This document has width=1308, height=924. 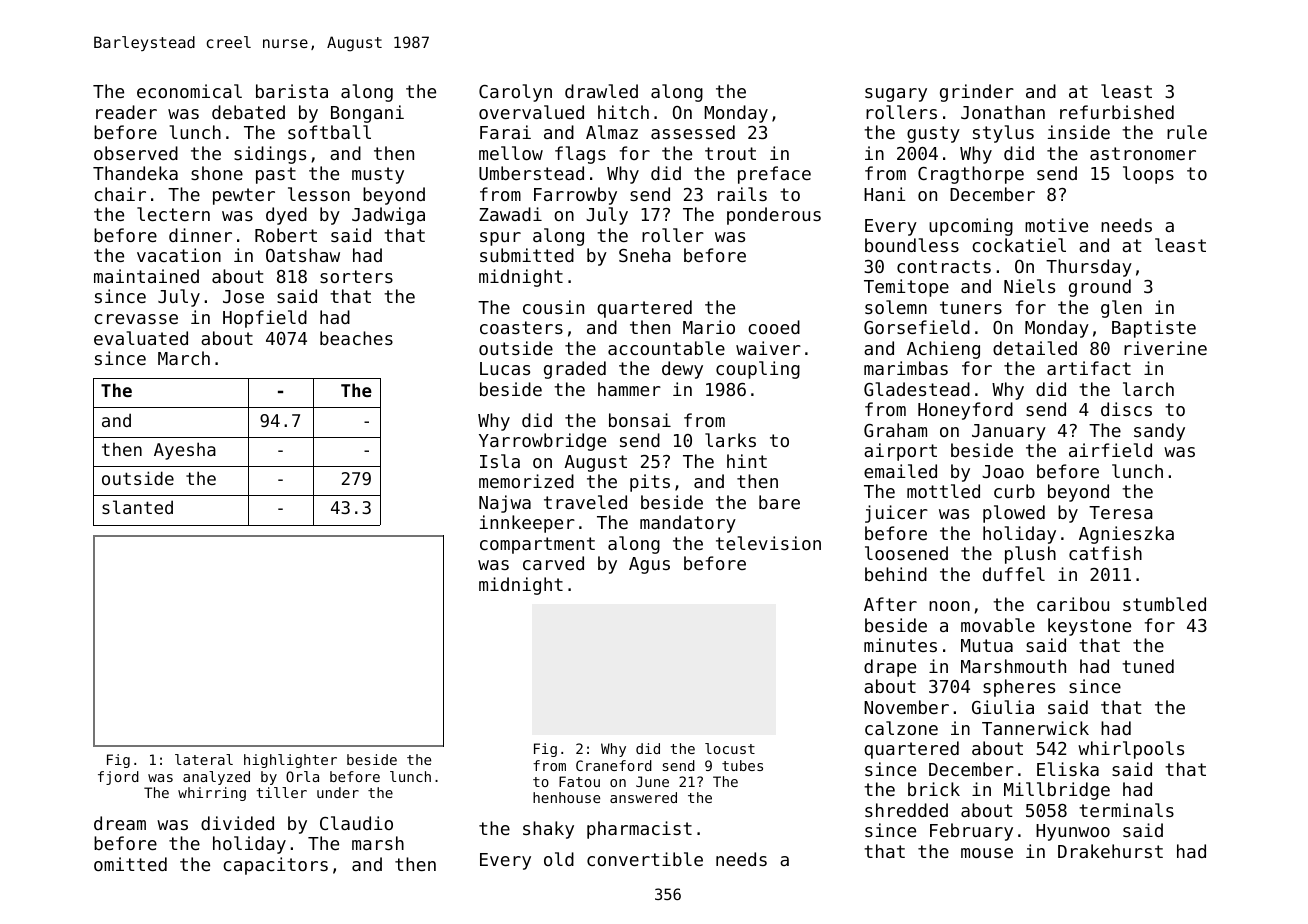 I want to click on capacitors, so click(x=275, y=866).
